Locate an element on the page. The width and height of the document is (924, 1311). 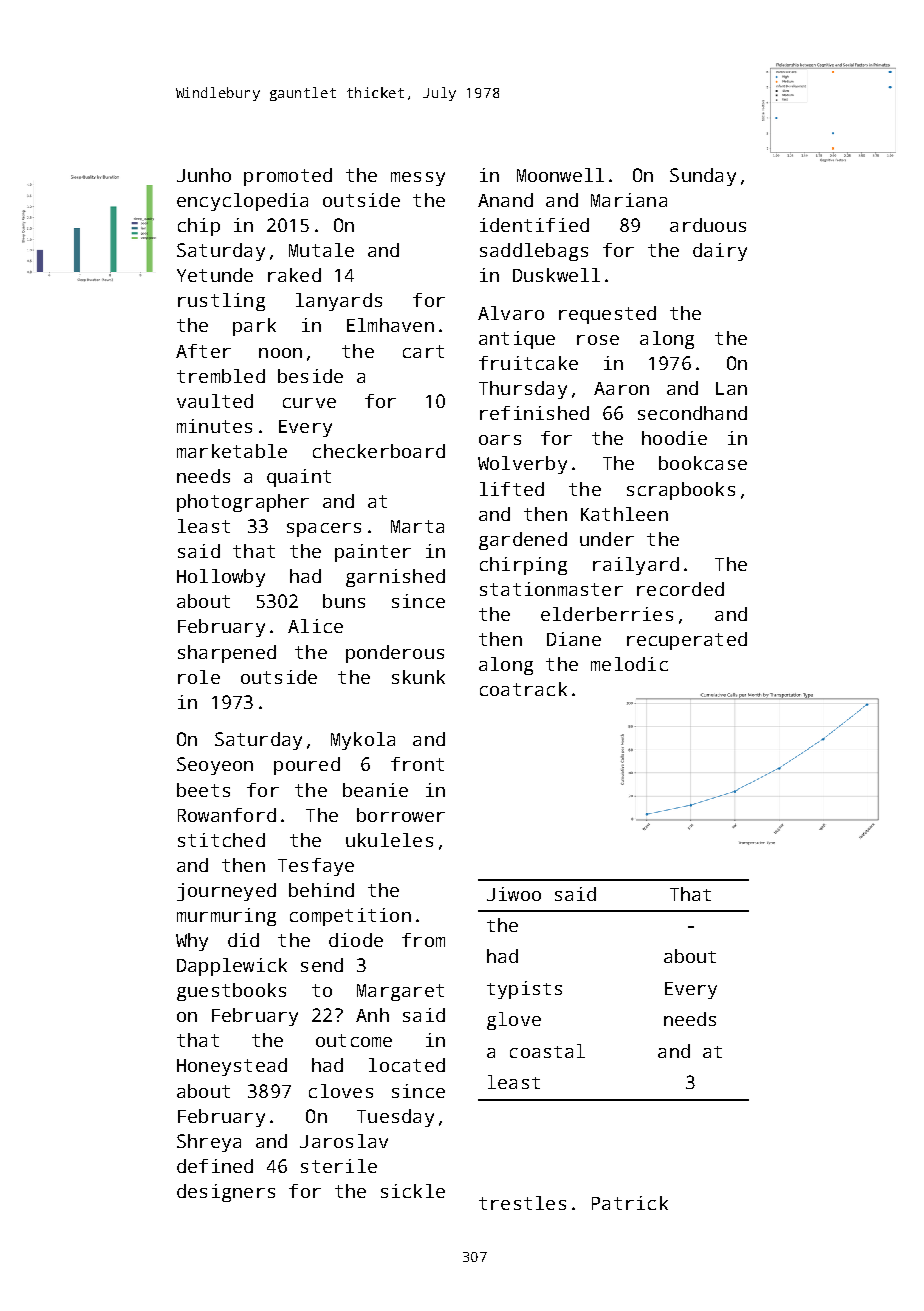
recorded is located at coordinates (680, 589).
